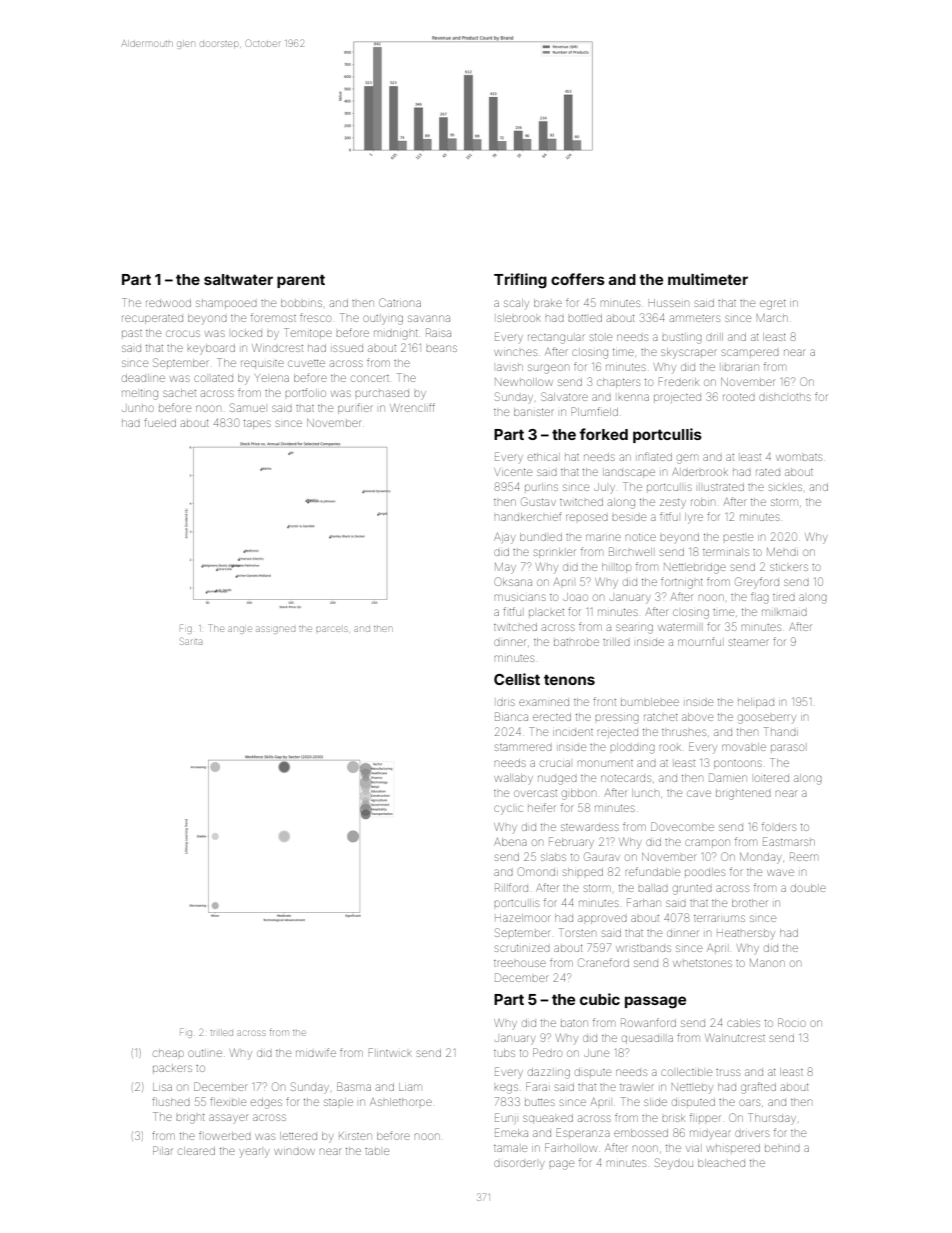  I want to click on window, so click(294, 1151).
